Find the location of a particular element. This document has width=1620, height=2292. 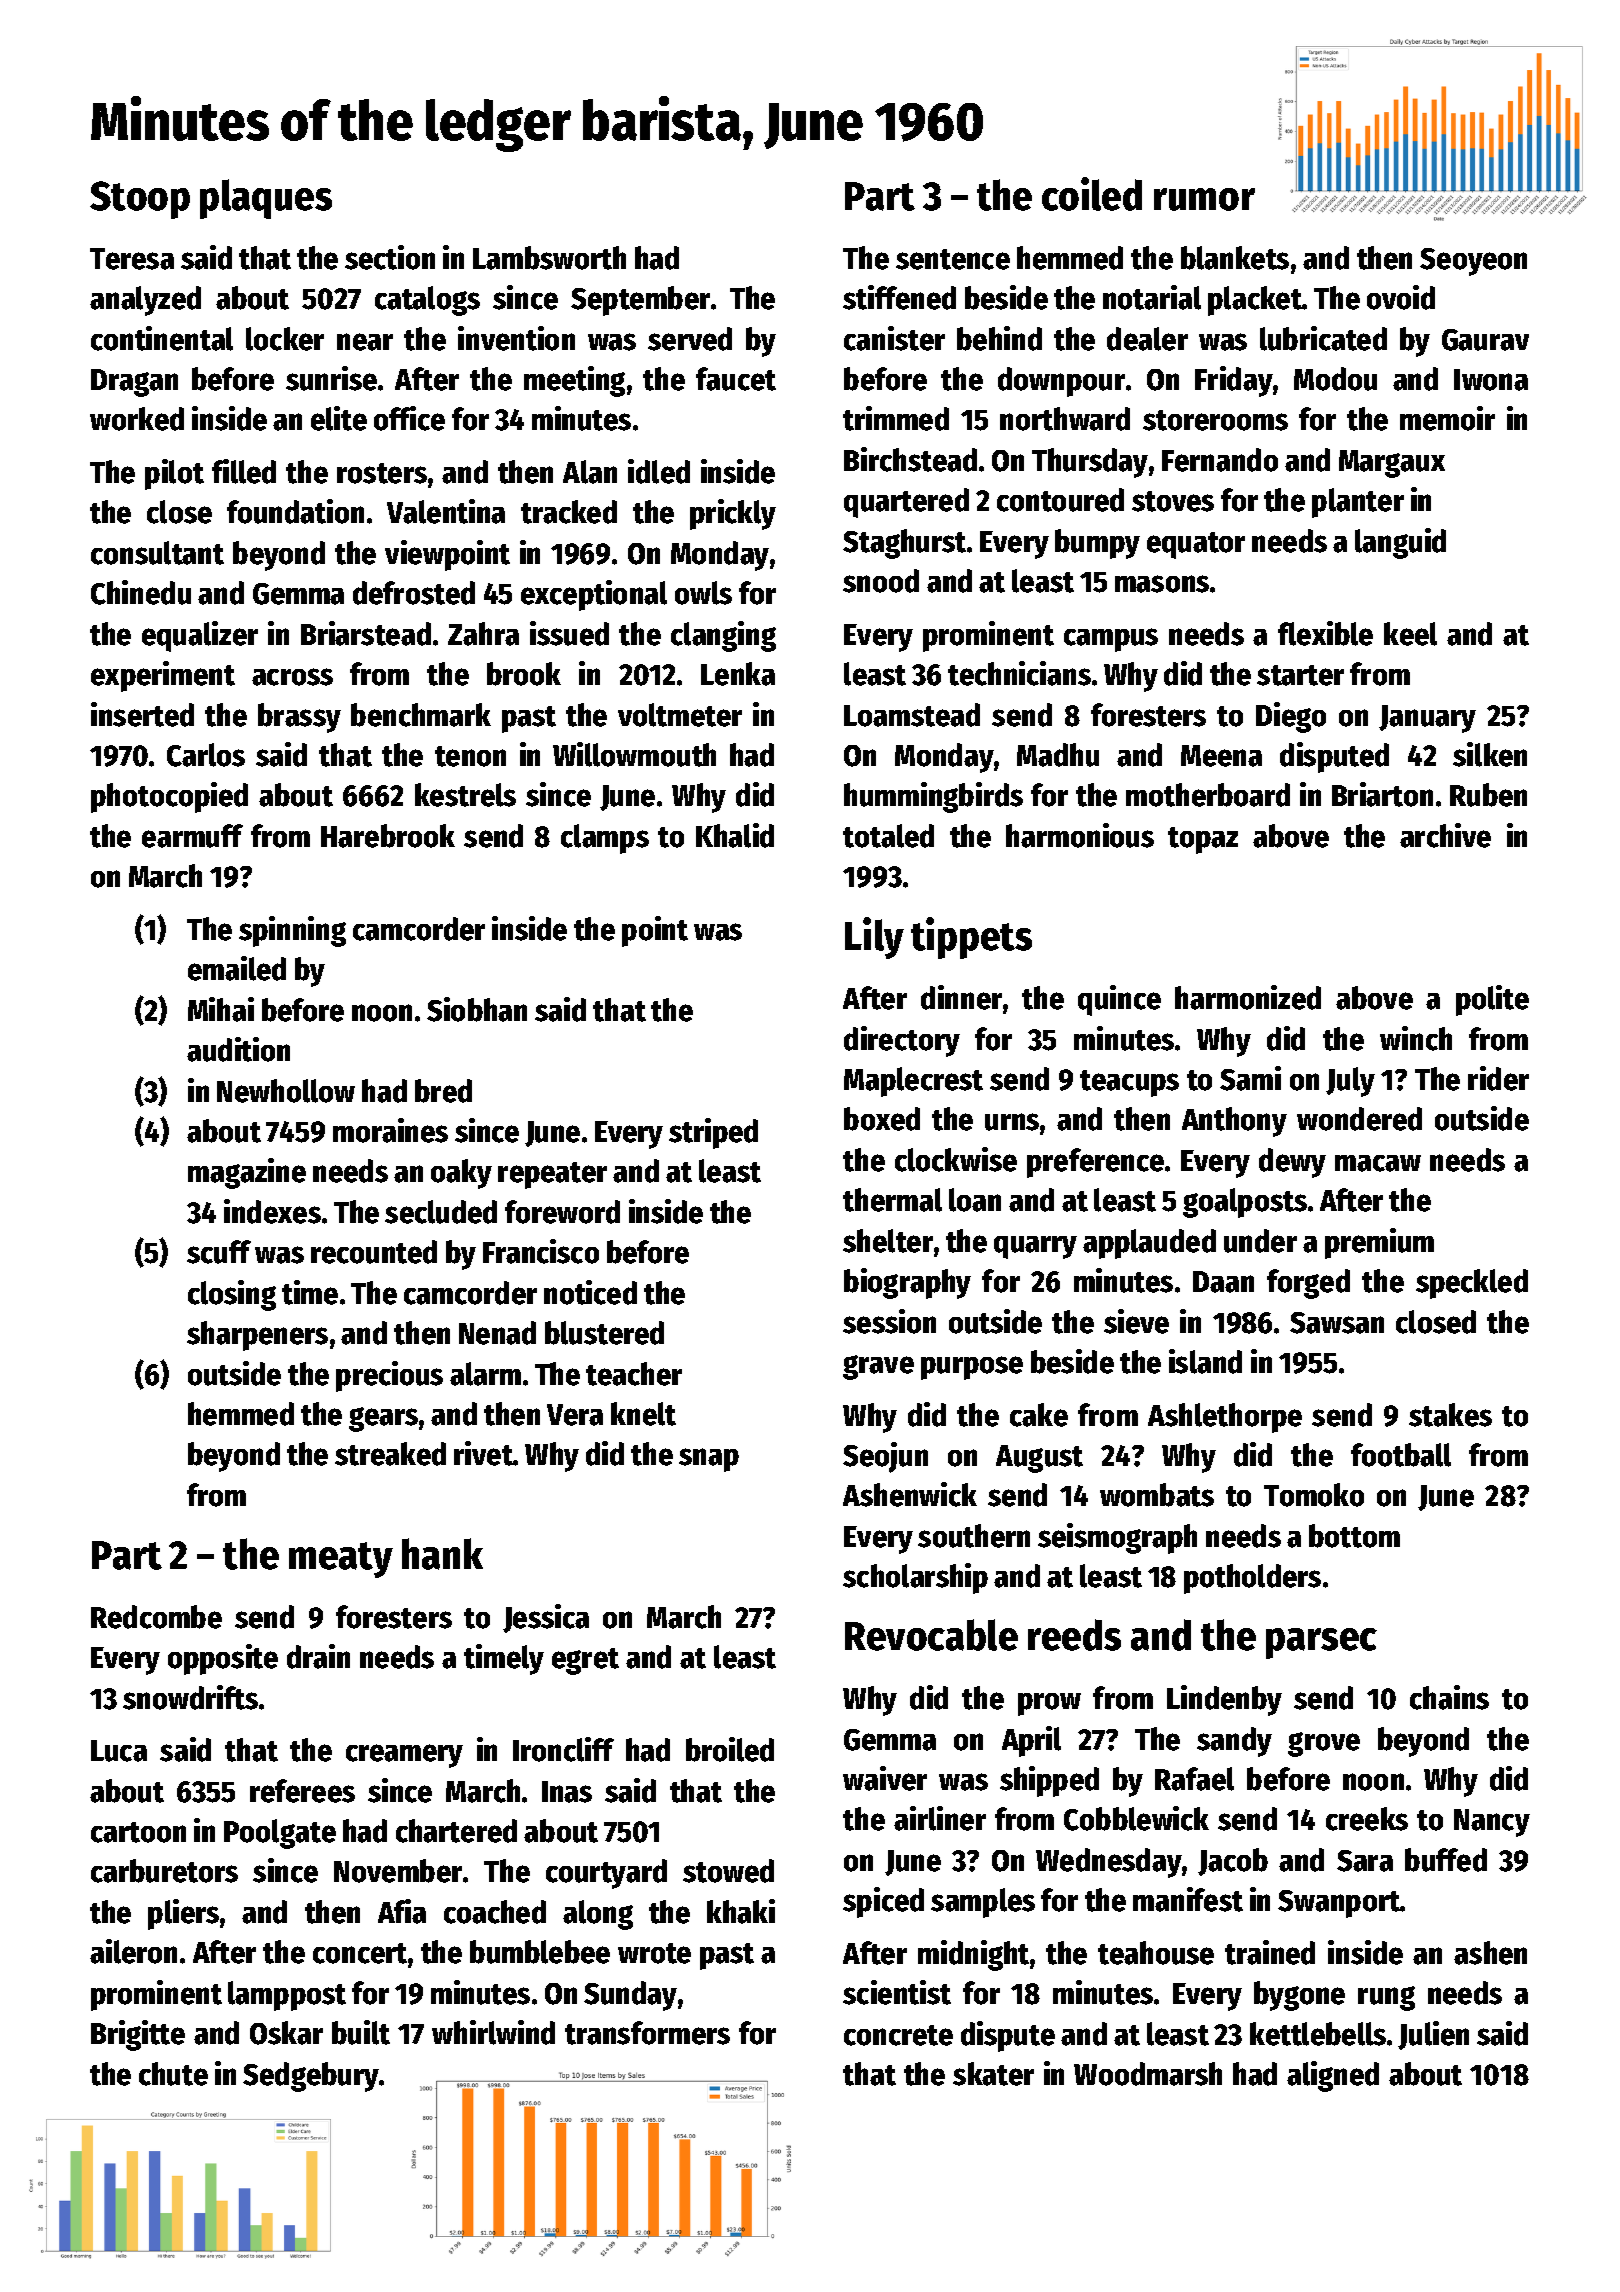

quartered is located at coordinates (906, 503).
